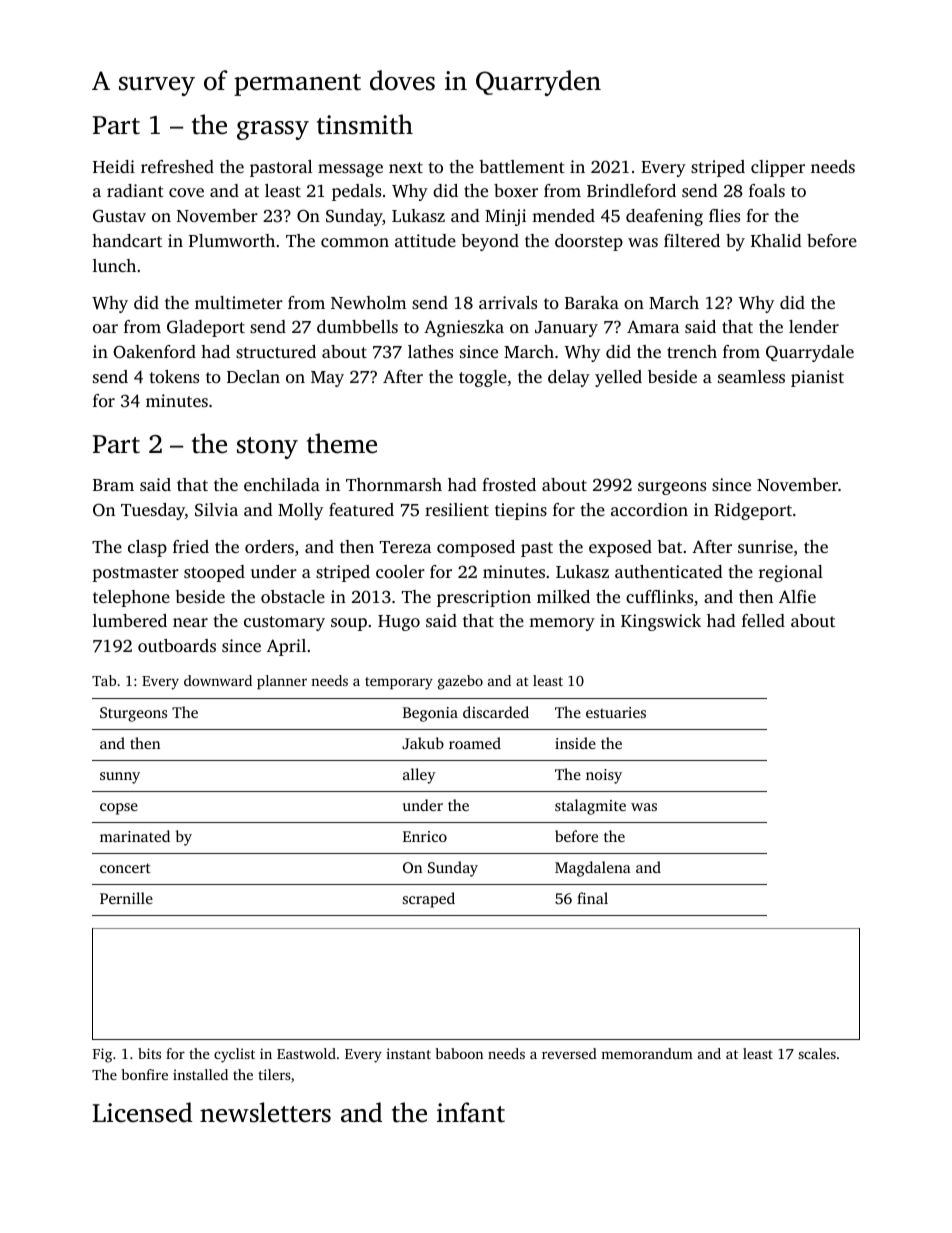 This page has width=952, height=1233. Describe the element at coordinates (778, 168) in the page. I see `clipper` at that location.
